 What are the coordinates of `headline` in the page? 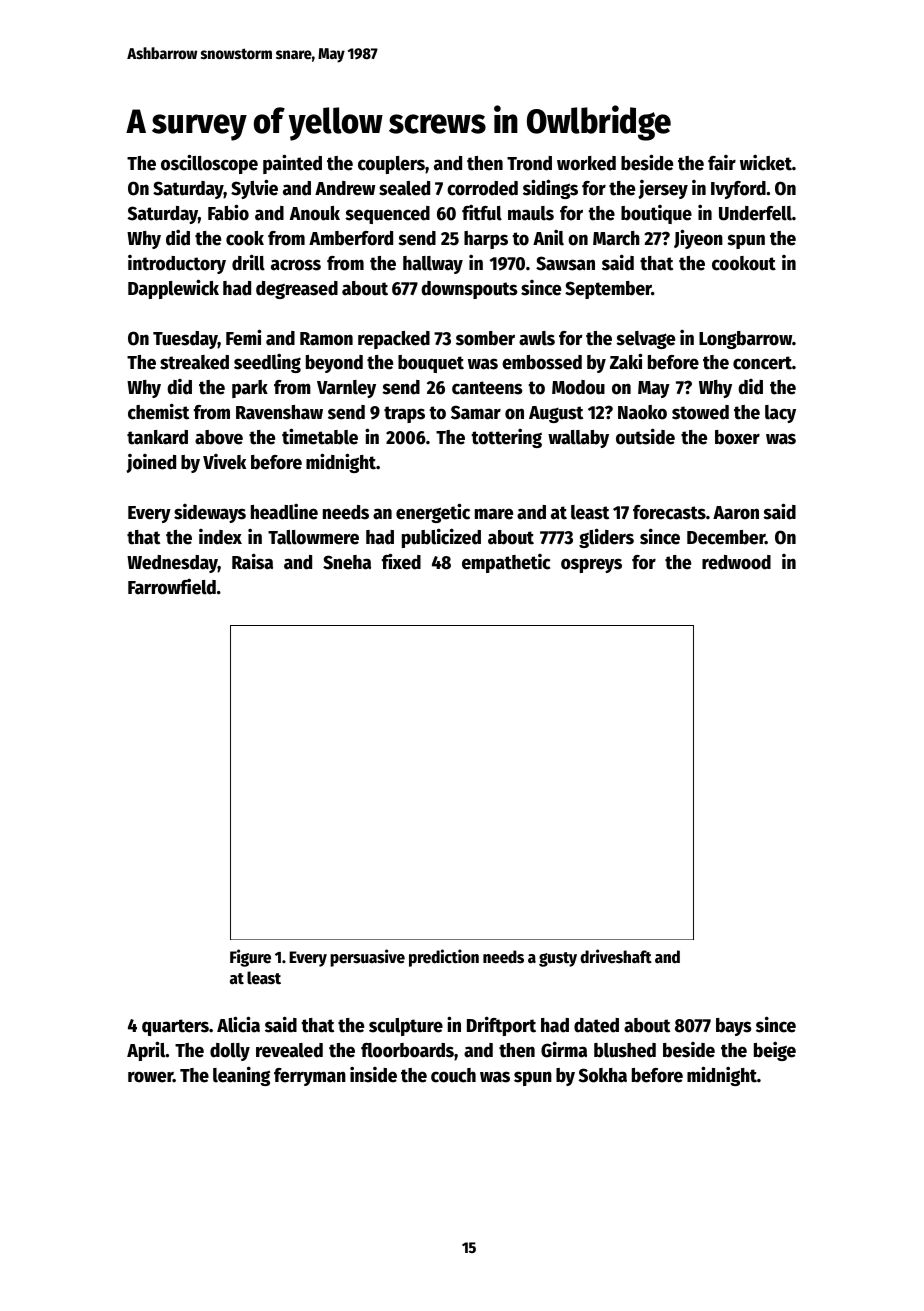 It's located at (284, 511).
